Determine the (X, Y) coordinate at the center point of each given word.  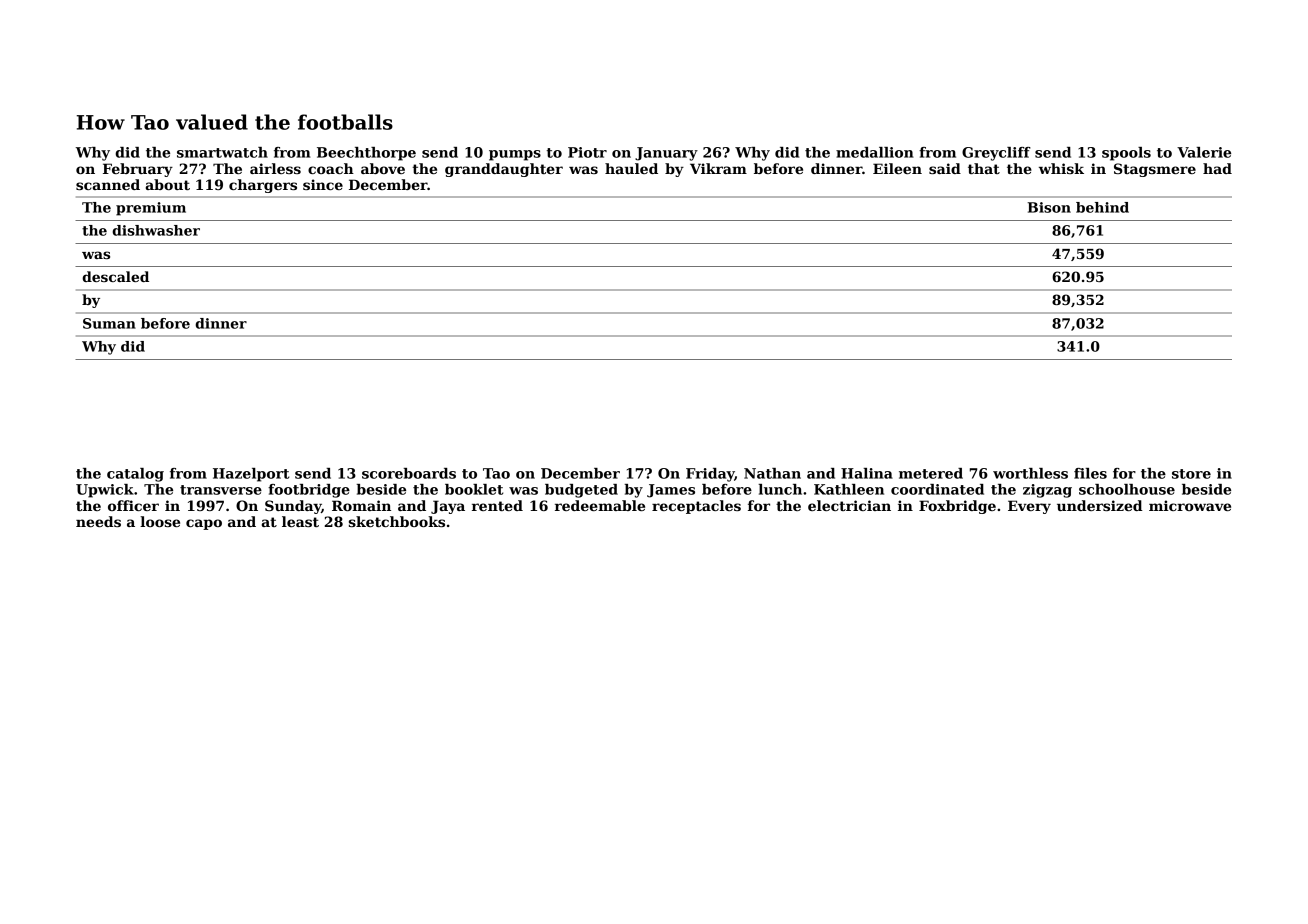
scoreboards (409, 473)
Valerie (1204, 152)
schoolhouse (1127, 489)
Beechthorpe (366, 154)
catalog (135, 475)
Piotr (587, 152)
